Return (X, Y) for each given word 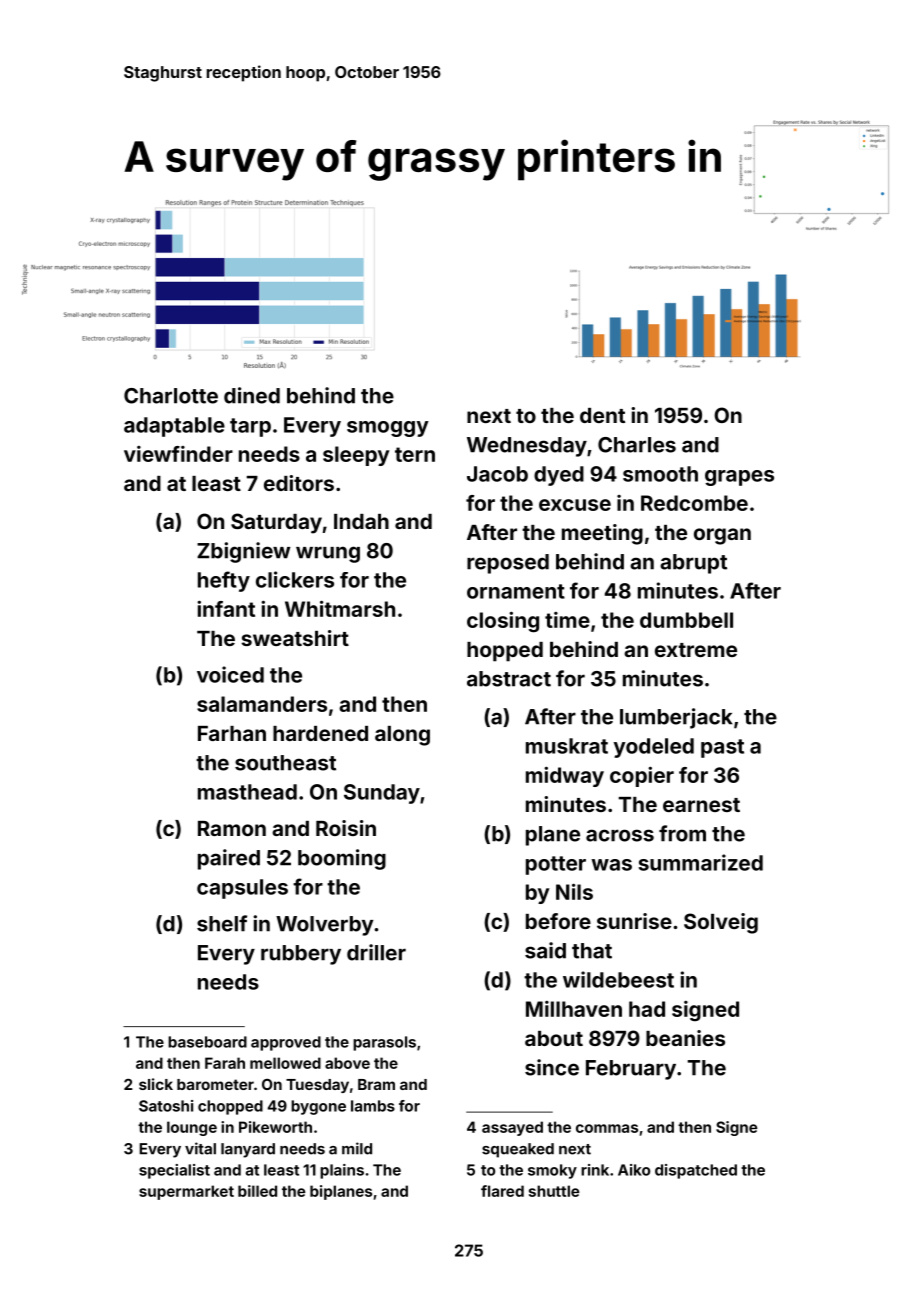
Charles (637, 445)
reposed (508, 564)
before (558, 921)
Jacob (497, 474)
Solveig (721, 923)
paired (229, 859)
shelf (222, 923)
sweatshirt (295, 638)
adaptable (174, 427)
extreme (696, 650)
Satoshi (166, 1106)
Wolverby (324, 926)
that (592, 951)
